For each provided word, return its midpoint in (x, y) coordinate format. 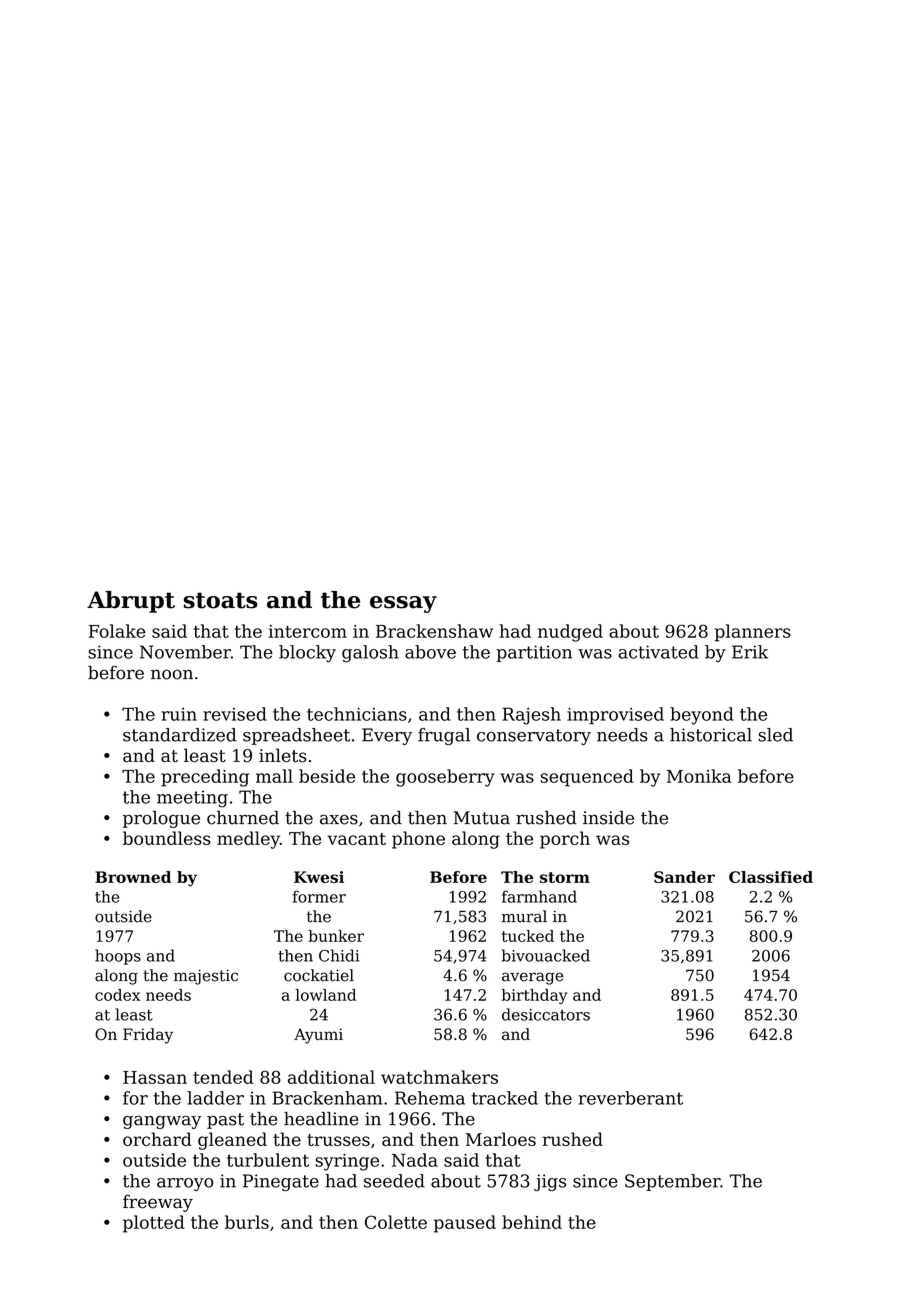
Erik (750, 652)
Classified (771, 877)
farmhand (539, 896)
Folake (117, 631)
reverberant (630, 1098)
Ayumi (318, 1036)
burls (247, 1222)
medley (248, 840)
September (672, 1182)
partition (534, 653)
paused (465, 1224)
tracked (505, 1098)
